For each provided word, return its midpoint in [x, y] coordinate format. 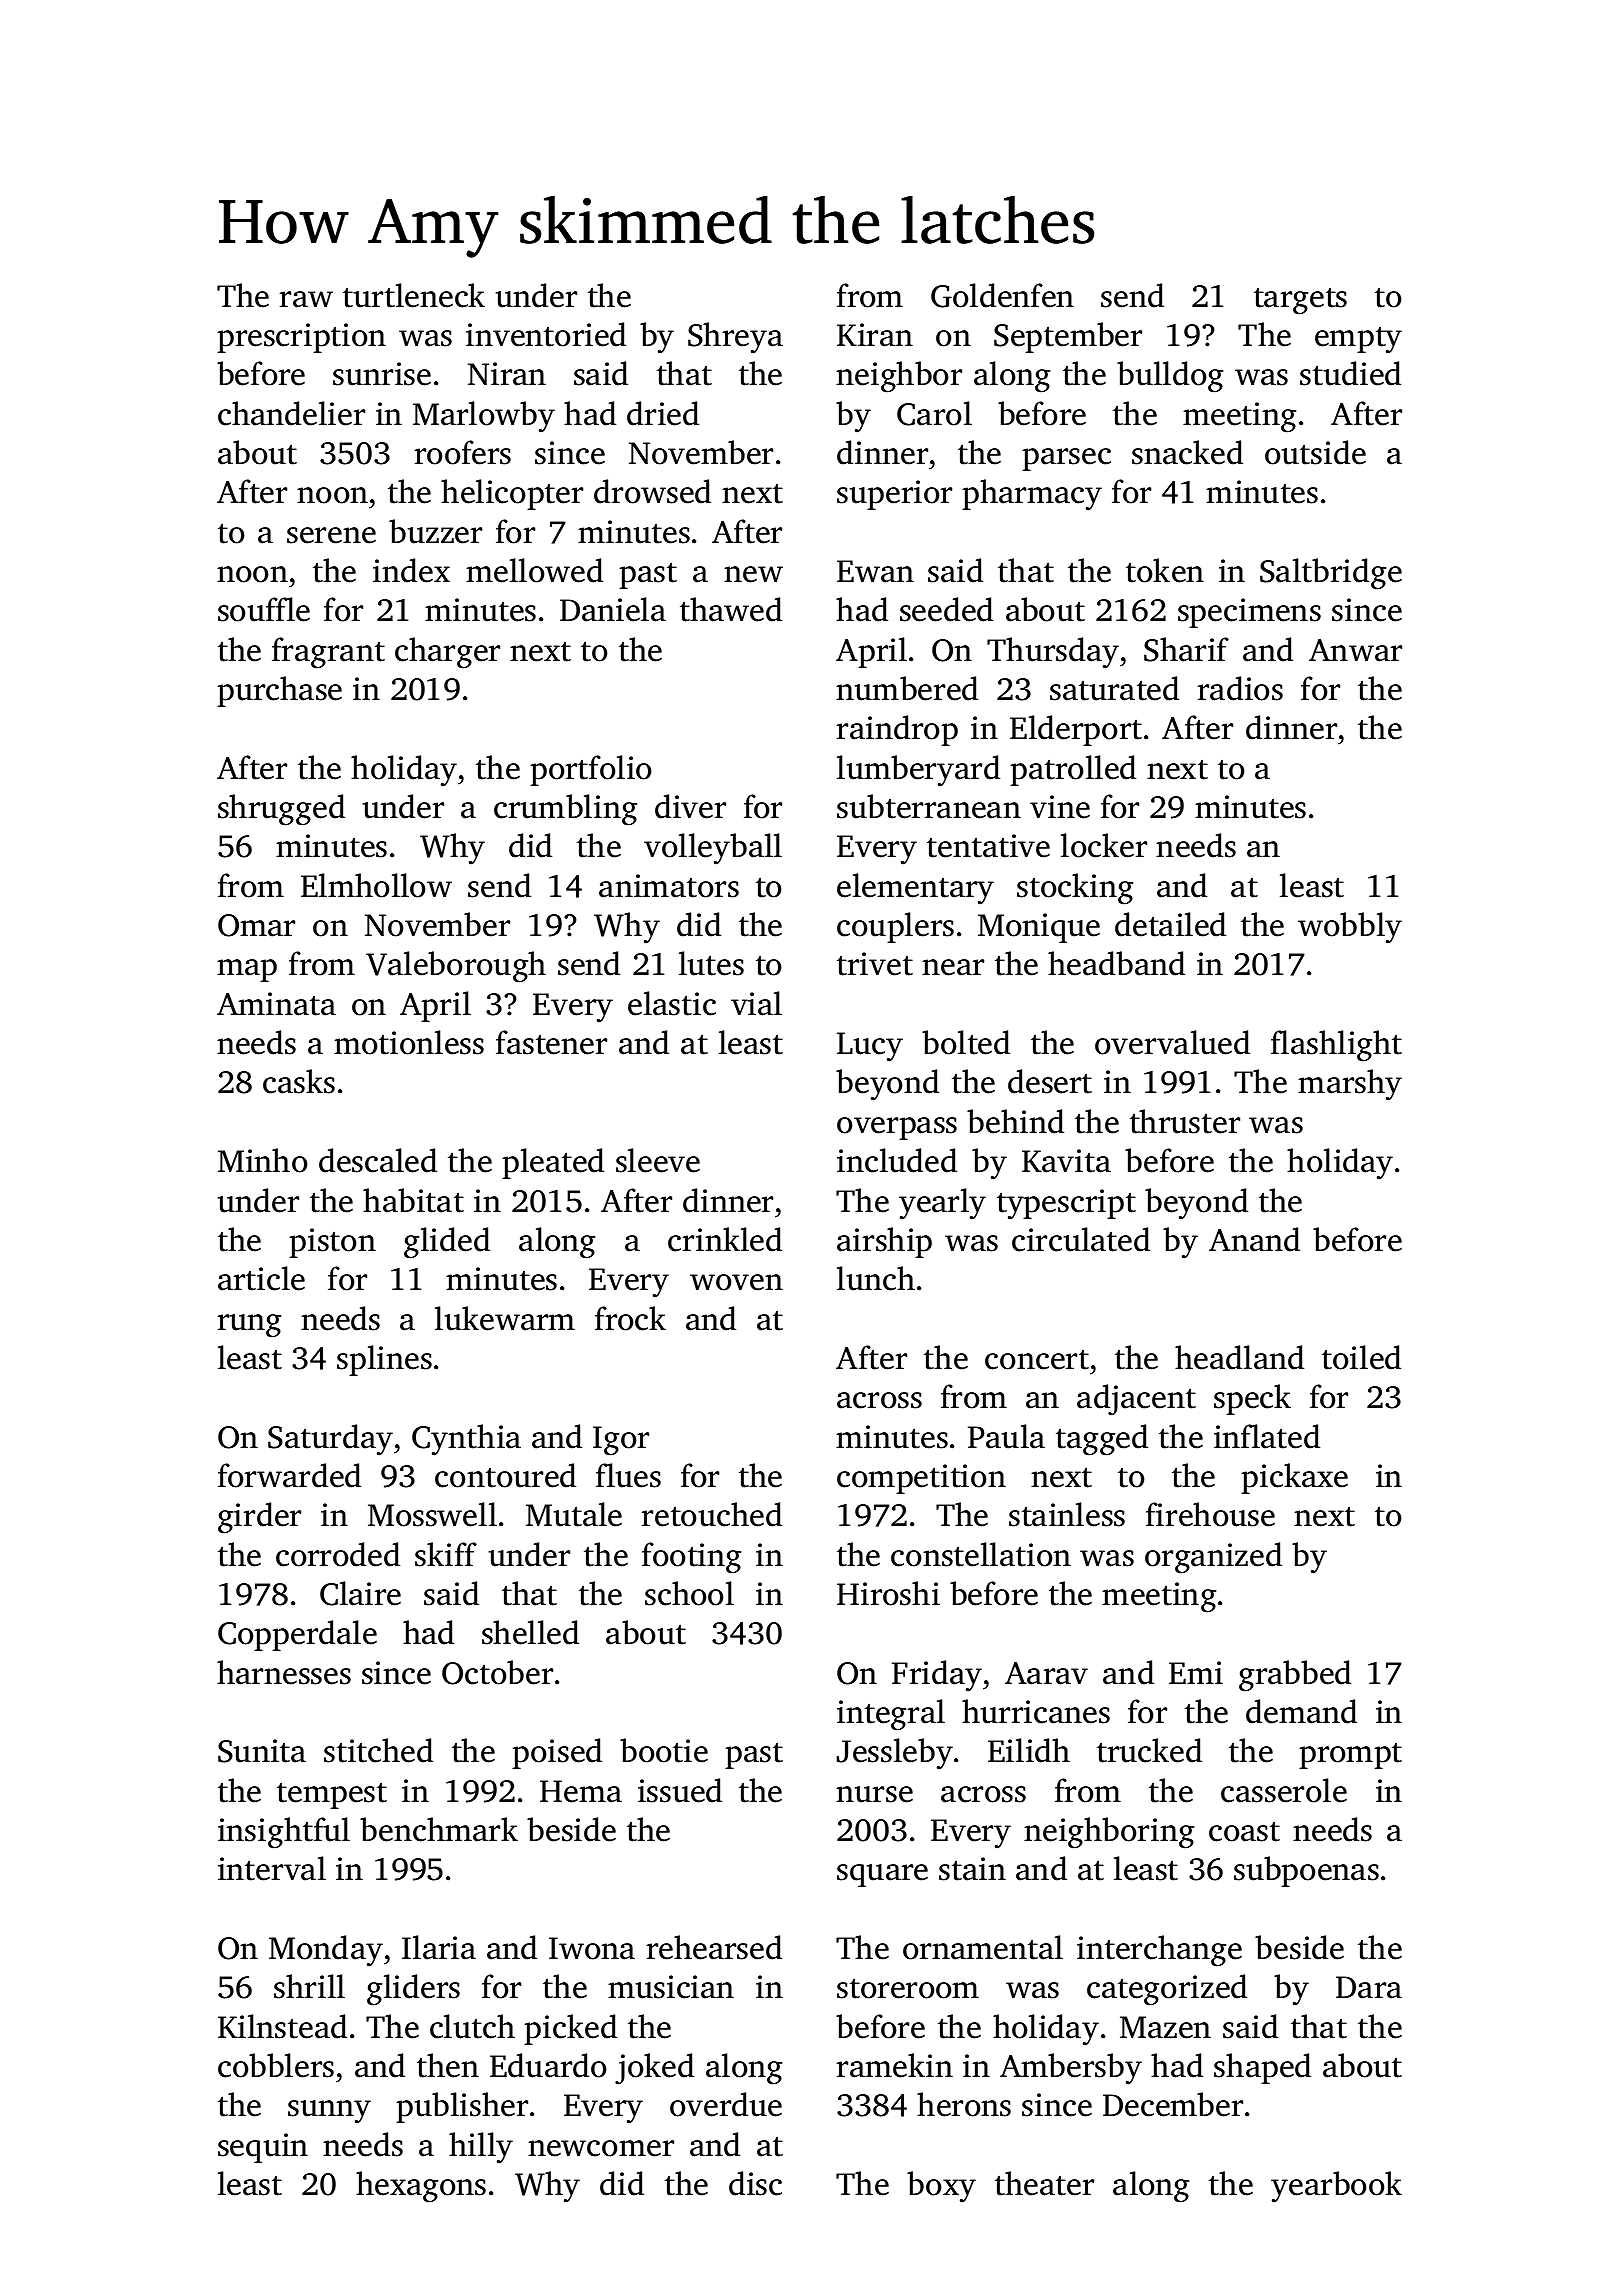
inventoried [546, 334]
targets [1300, 301]
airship [884, 1242]
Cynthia [466, 1440]
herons [964, 2104]
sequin [263, 2148]
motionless [409, 1042]
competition [921, 1479]
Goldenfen [1002, 295]
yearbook [1336, 2187]
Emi [1196, 1672]
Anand [1254, 1239]
